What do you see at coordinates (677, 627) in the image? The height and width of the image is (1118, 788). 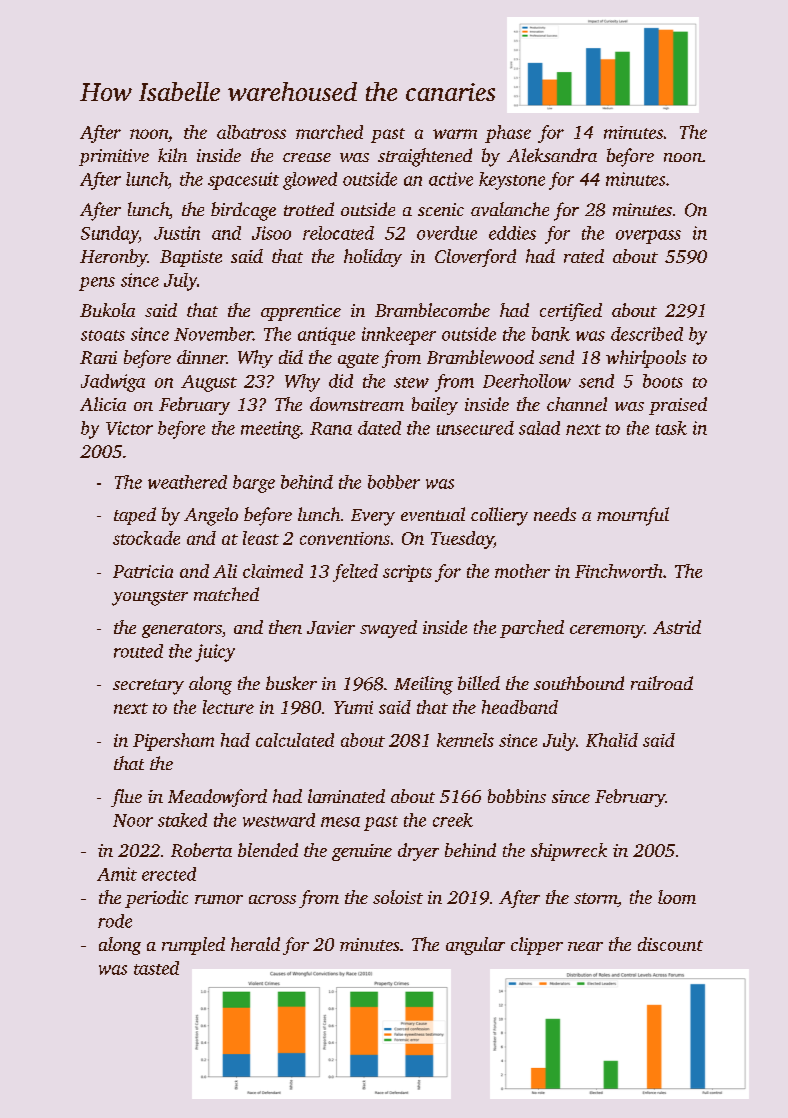 I see `Astrid` at bounding box center [677, 627].
